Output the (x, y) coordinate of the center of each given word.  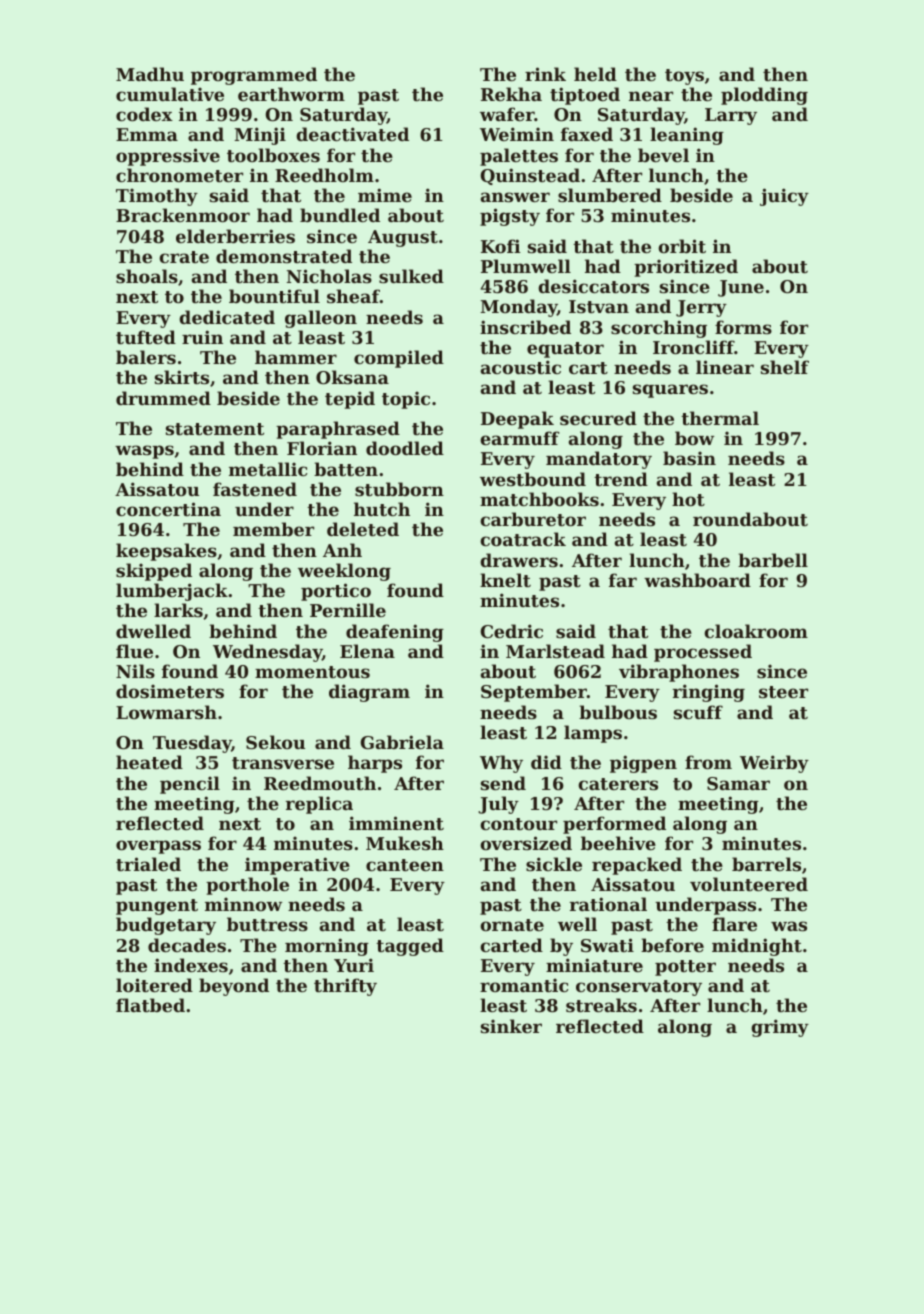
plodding (764, 96)
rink (545, 74)
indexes (191, 965)
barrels (766, 864)
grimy (780, 1028)
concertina (168, 509)
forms (743, 327)
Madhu (150, 74)
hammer (296, 357)
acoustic (521, 367)
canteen (405, 865)
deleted (363, 529)
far (623, 580)
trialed (148, 864)
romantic (524, 985)
